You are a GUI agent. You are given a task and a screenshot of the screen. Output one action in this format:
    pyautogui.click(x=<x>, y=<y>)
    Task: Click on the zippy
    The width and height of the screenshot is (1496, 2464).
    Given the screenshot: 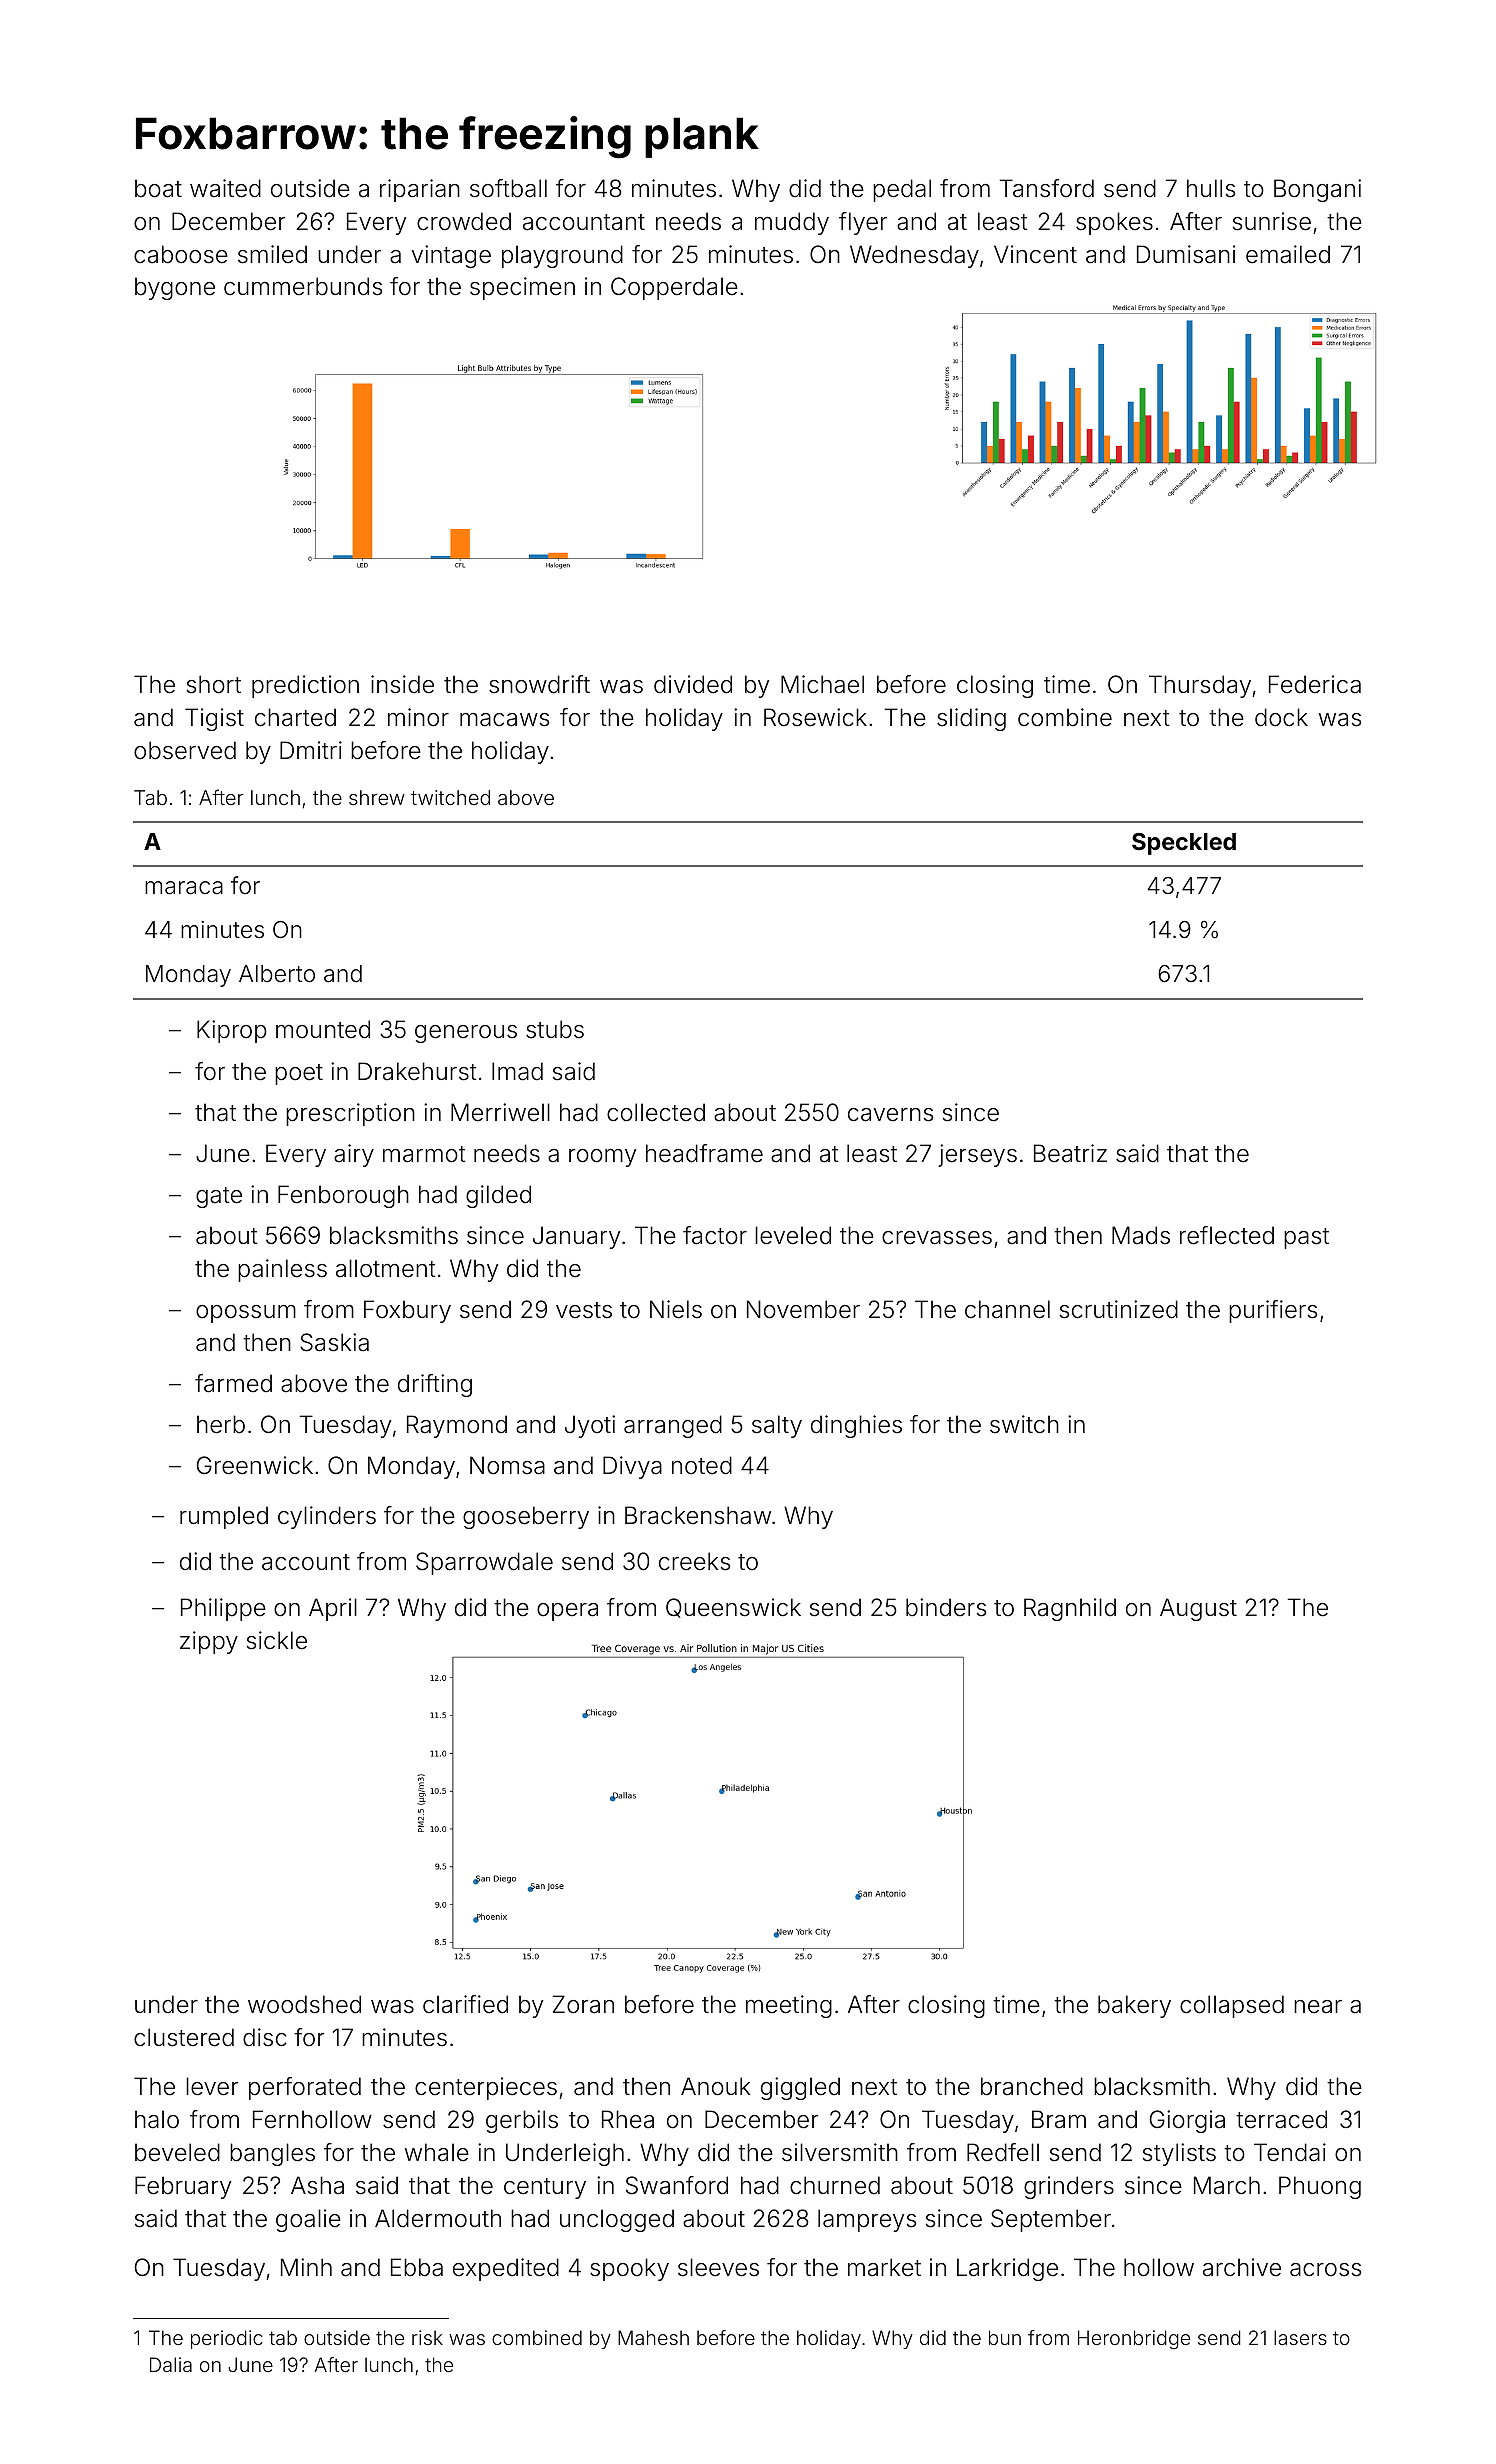 What is the action you would take?
    pyautogui.click(x=209, y=1642)
